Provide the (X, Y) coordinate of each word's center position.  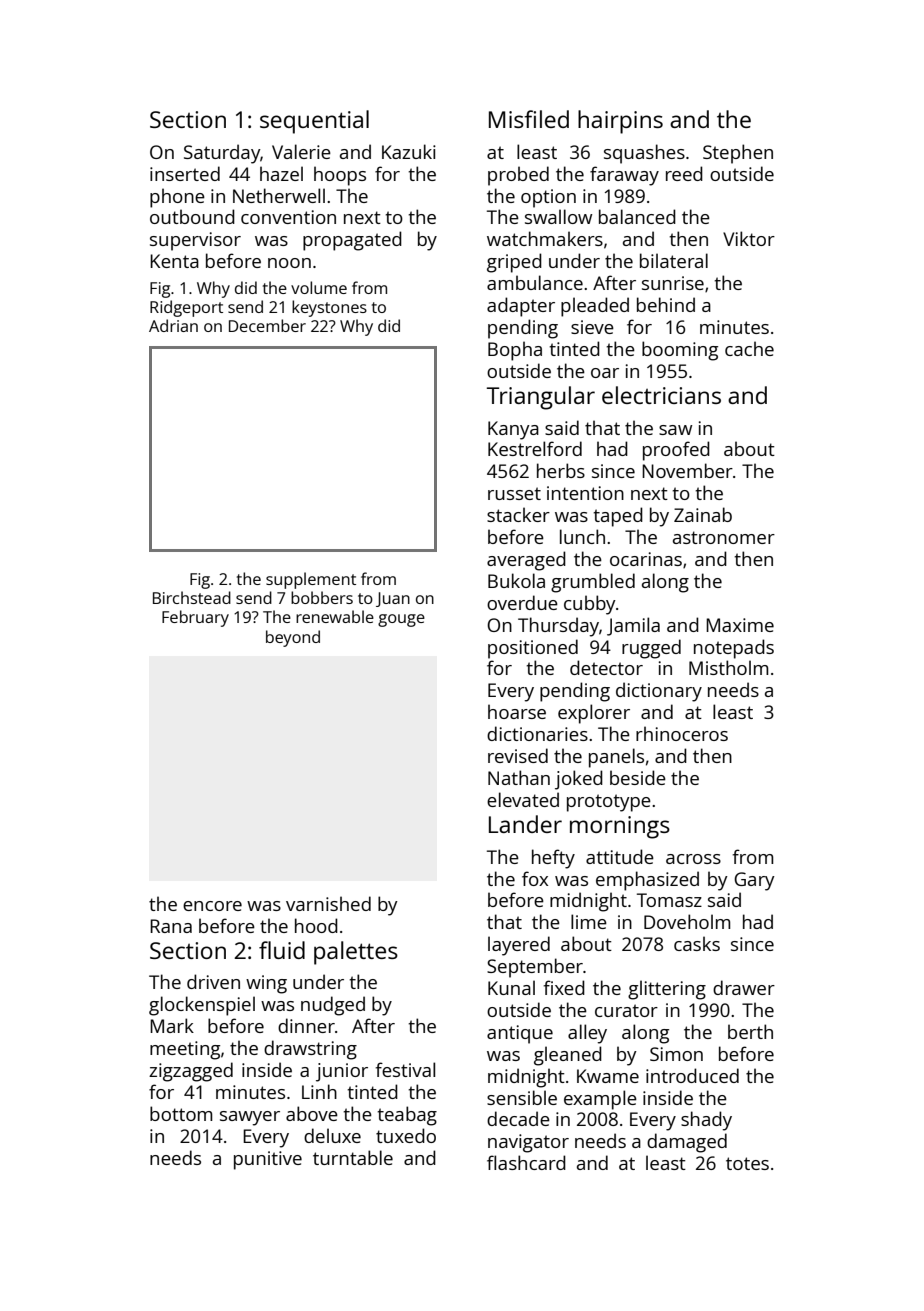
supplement (311, 580)
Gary (754, 881)
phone (177, 198)
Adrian (173, 325)
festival (405, 1069)
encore (212, 906)
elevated (523, 799)
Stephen (738, 154)
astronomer (724, 537)
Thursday (558, 627)
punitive (268, 1160)
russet (514, 493)
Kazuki (409, 151)
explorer (594, 714)
